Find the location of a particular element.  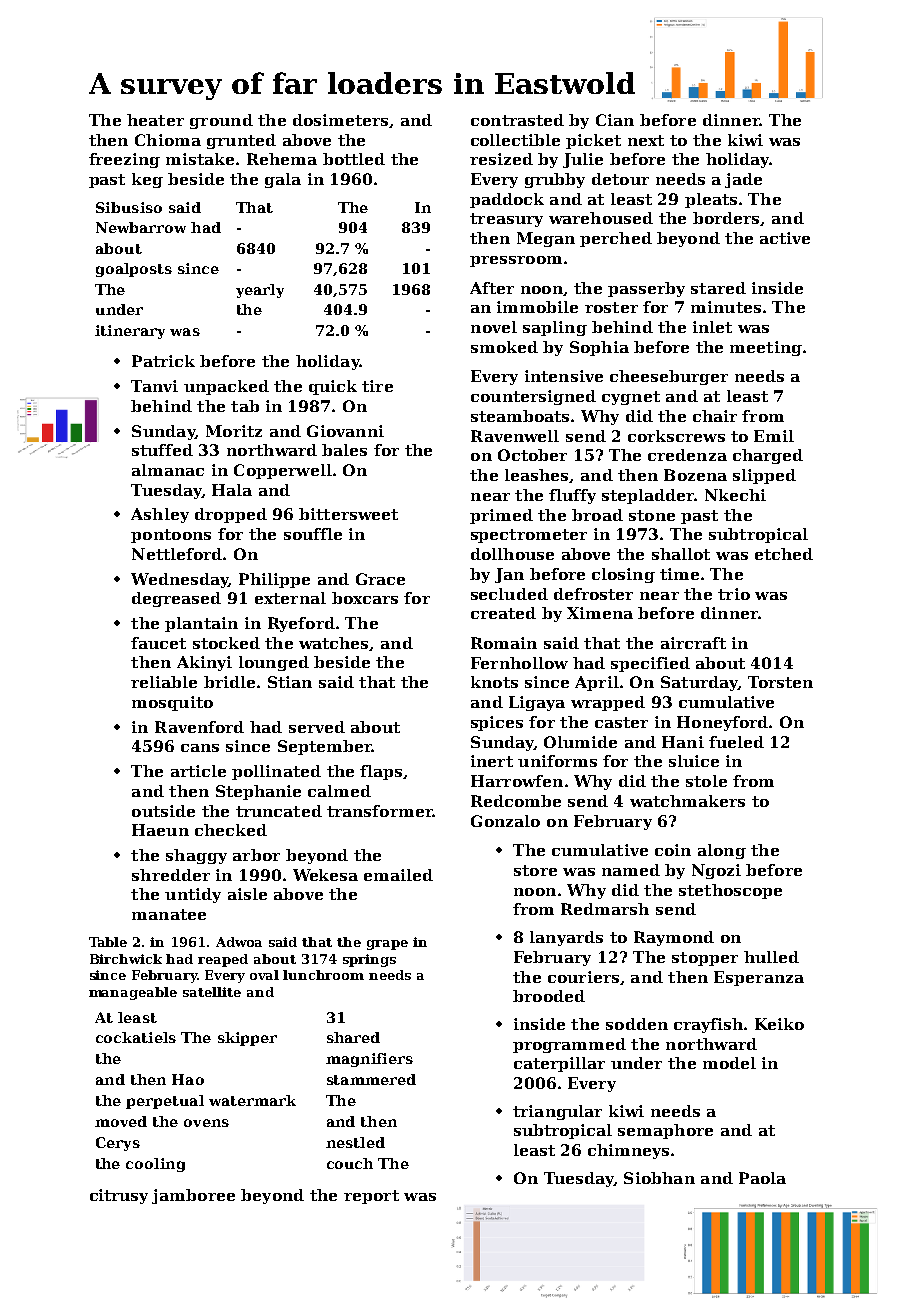

meeting is located at coordinates (766, 348).
